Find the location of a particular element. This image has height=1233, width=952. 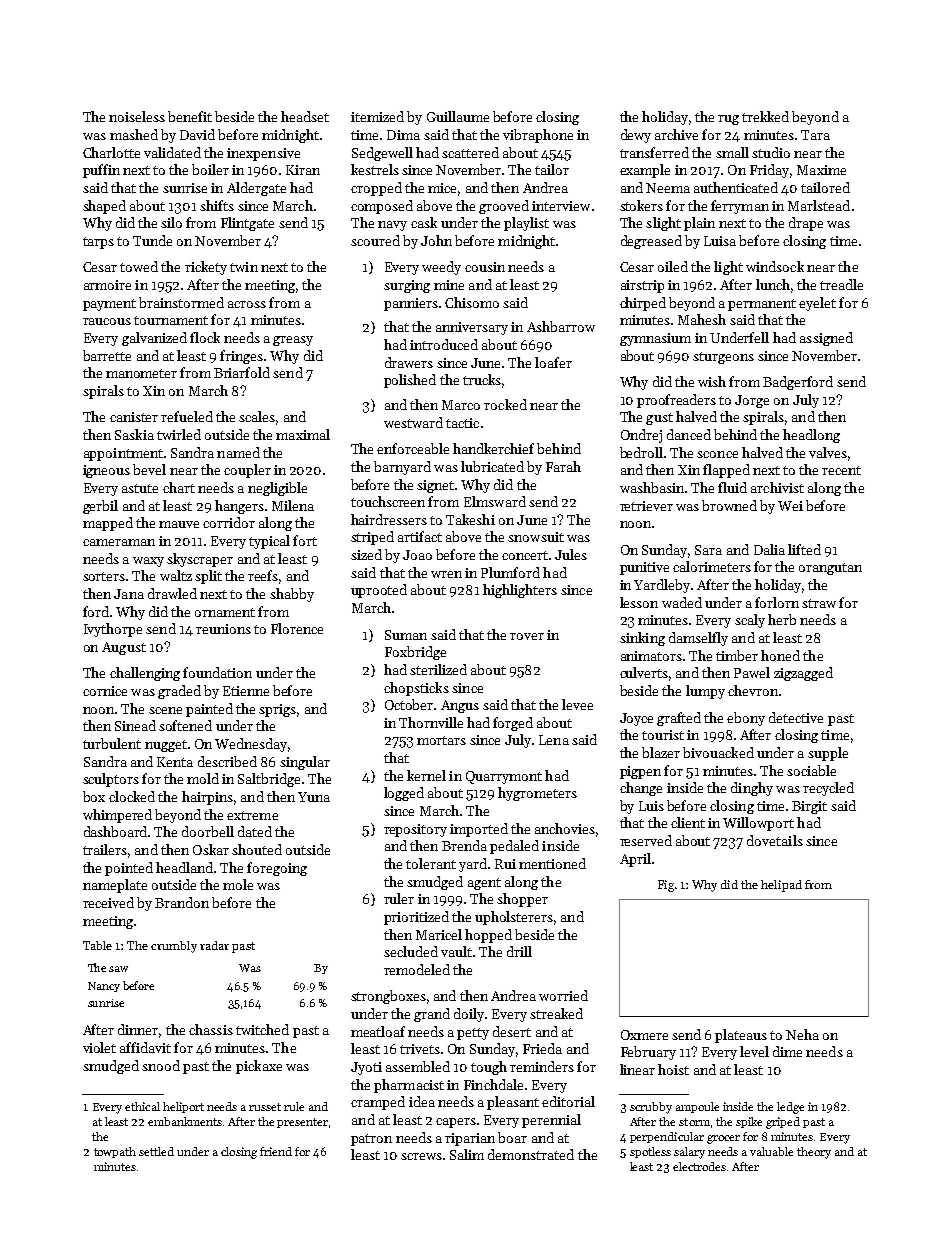

rug is located at coordinates (728, 120).
